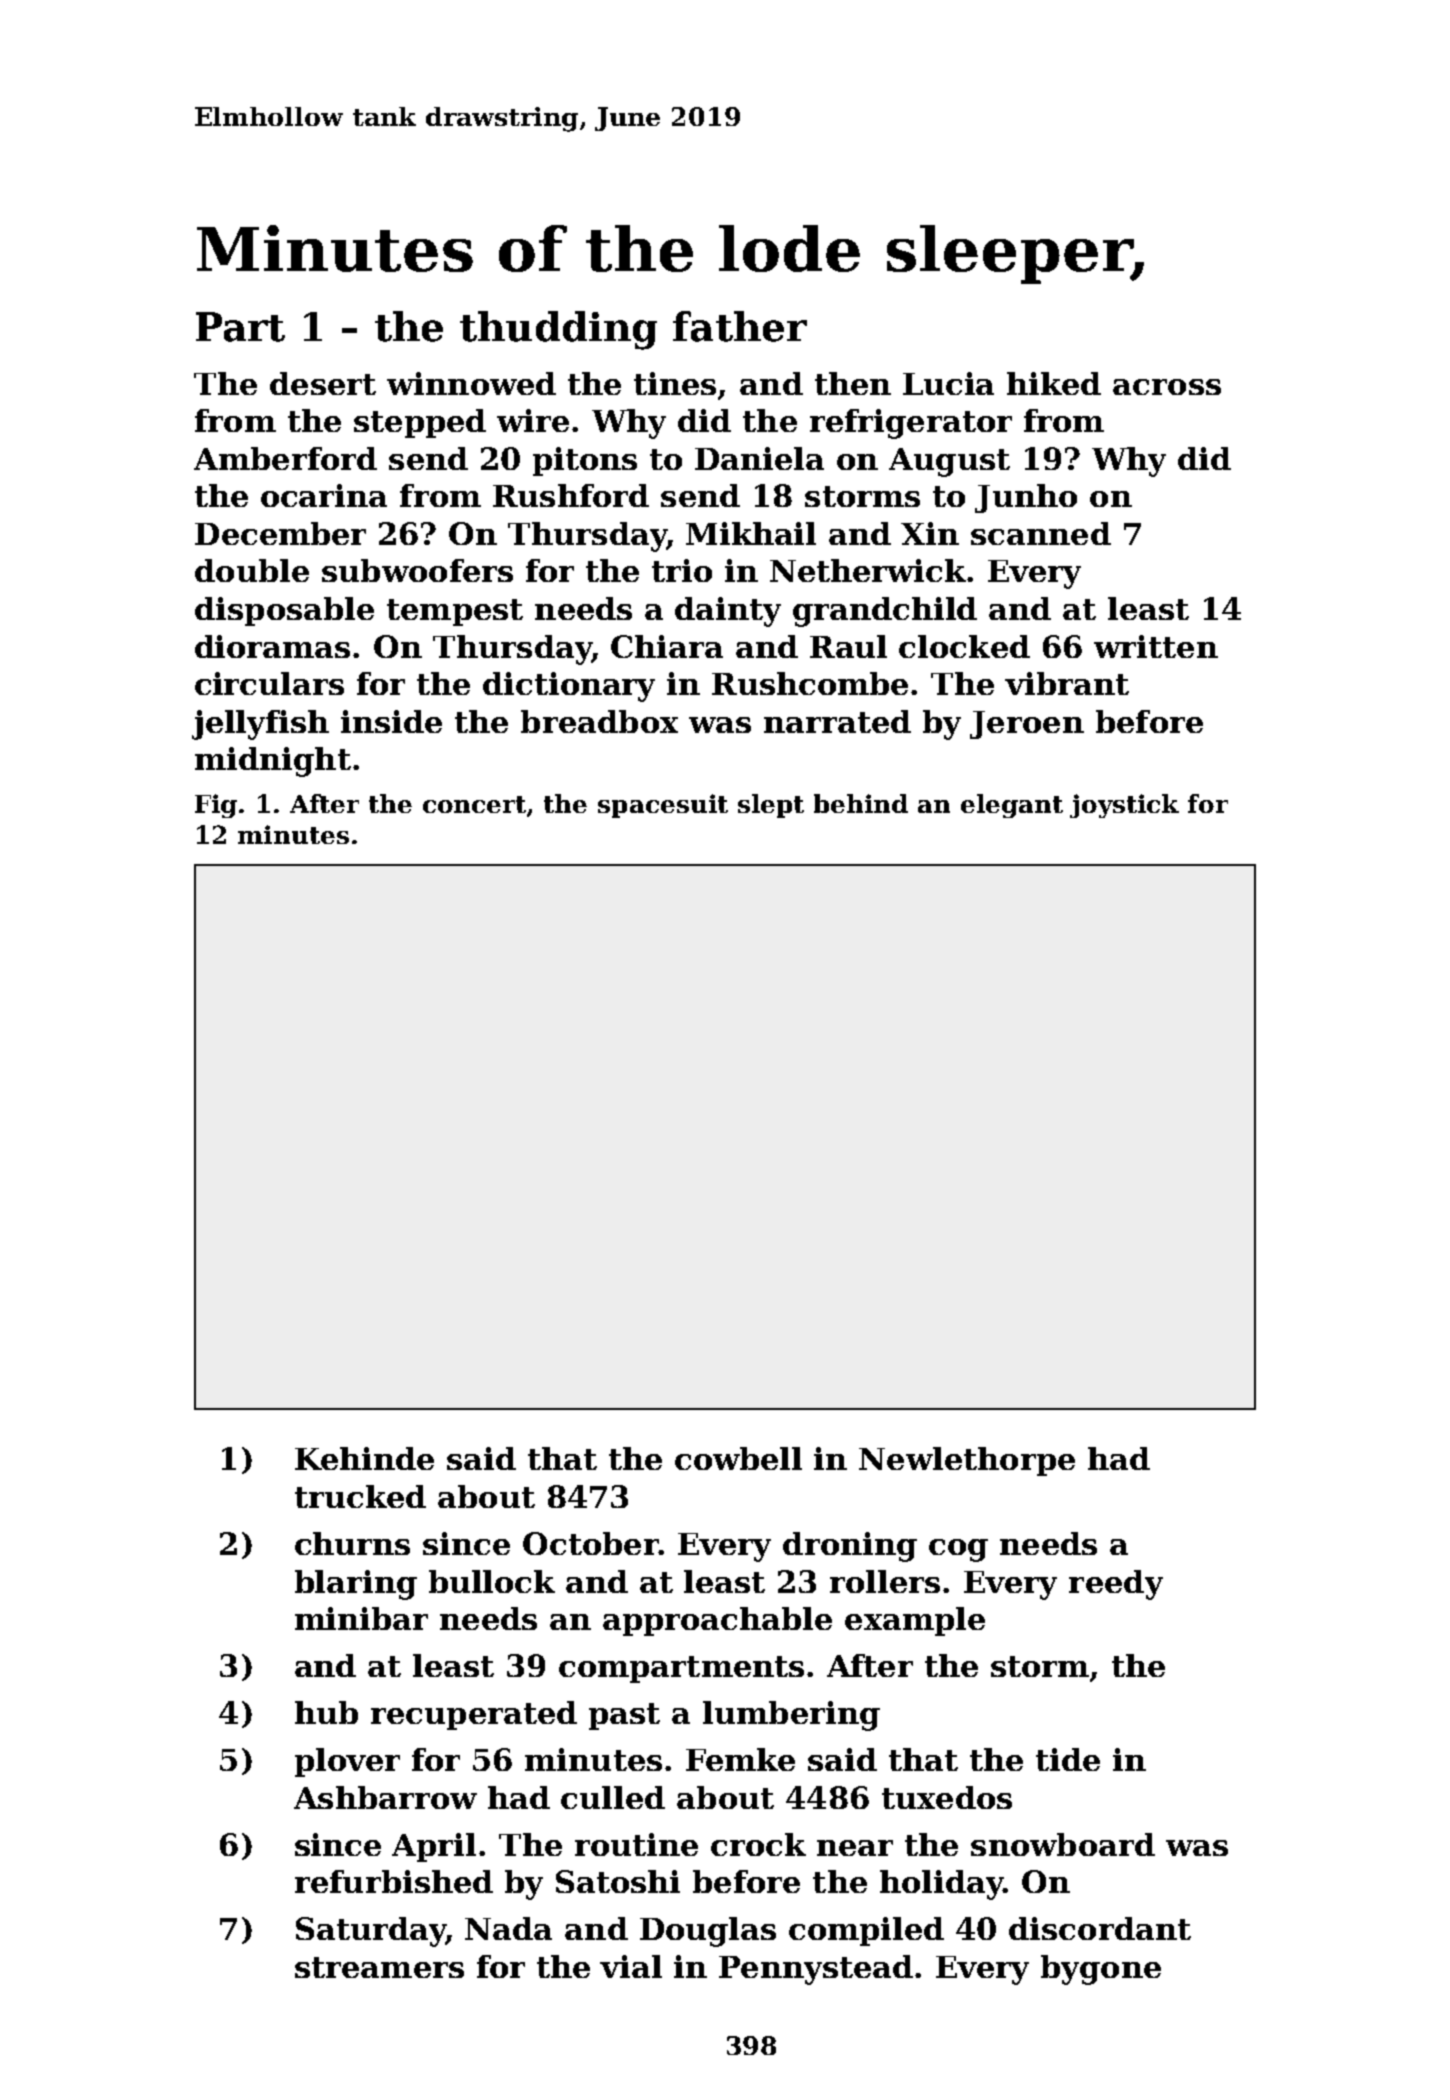  What do you see at coordinates (861, 803) in the screenshot?
I see `behind` at bounding box center [861, 803].
